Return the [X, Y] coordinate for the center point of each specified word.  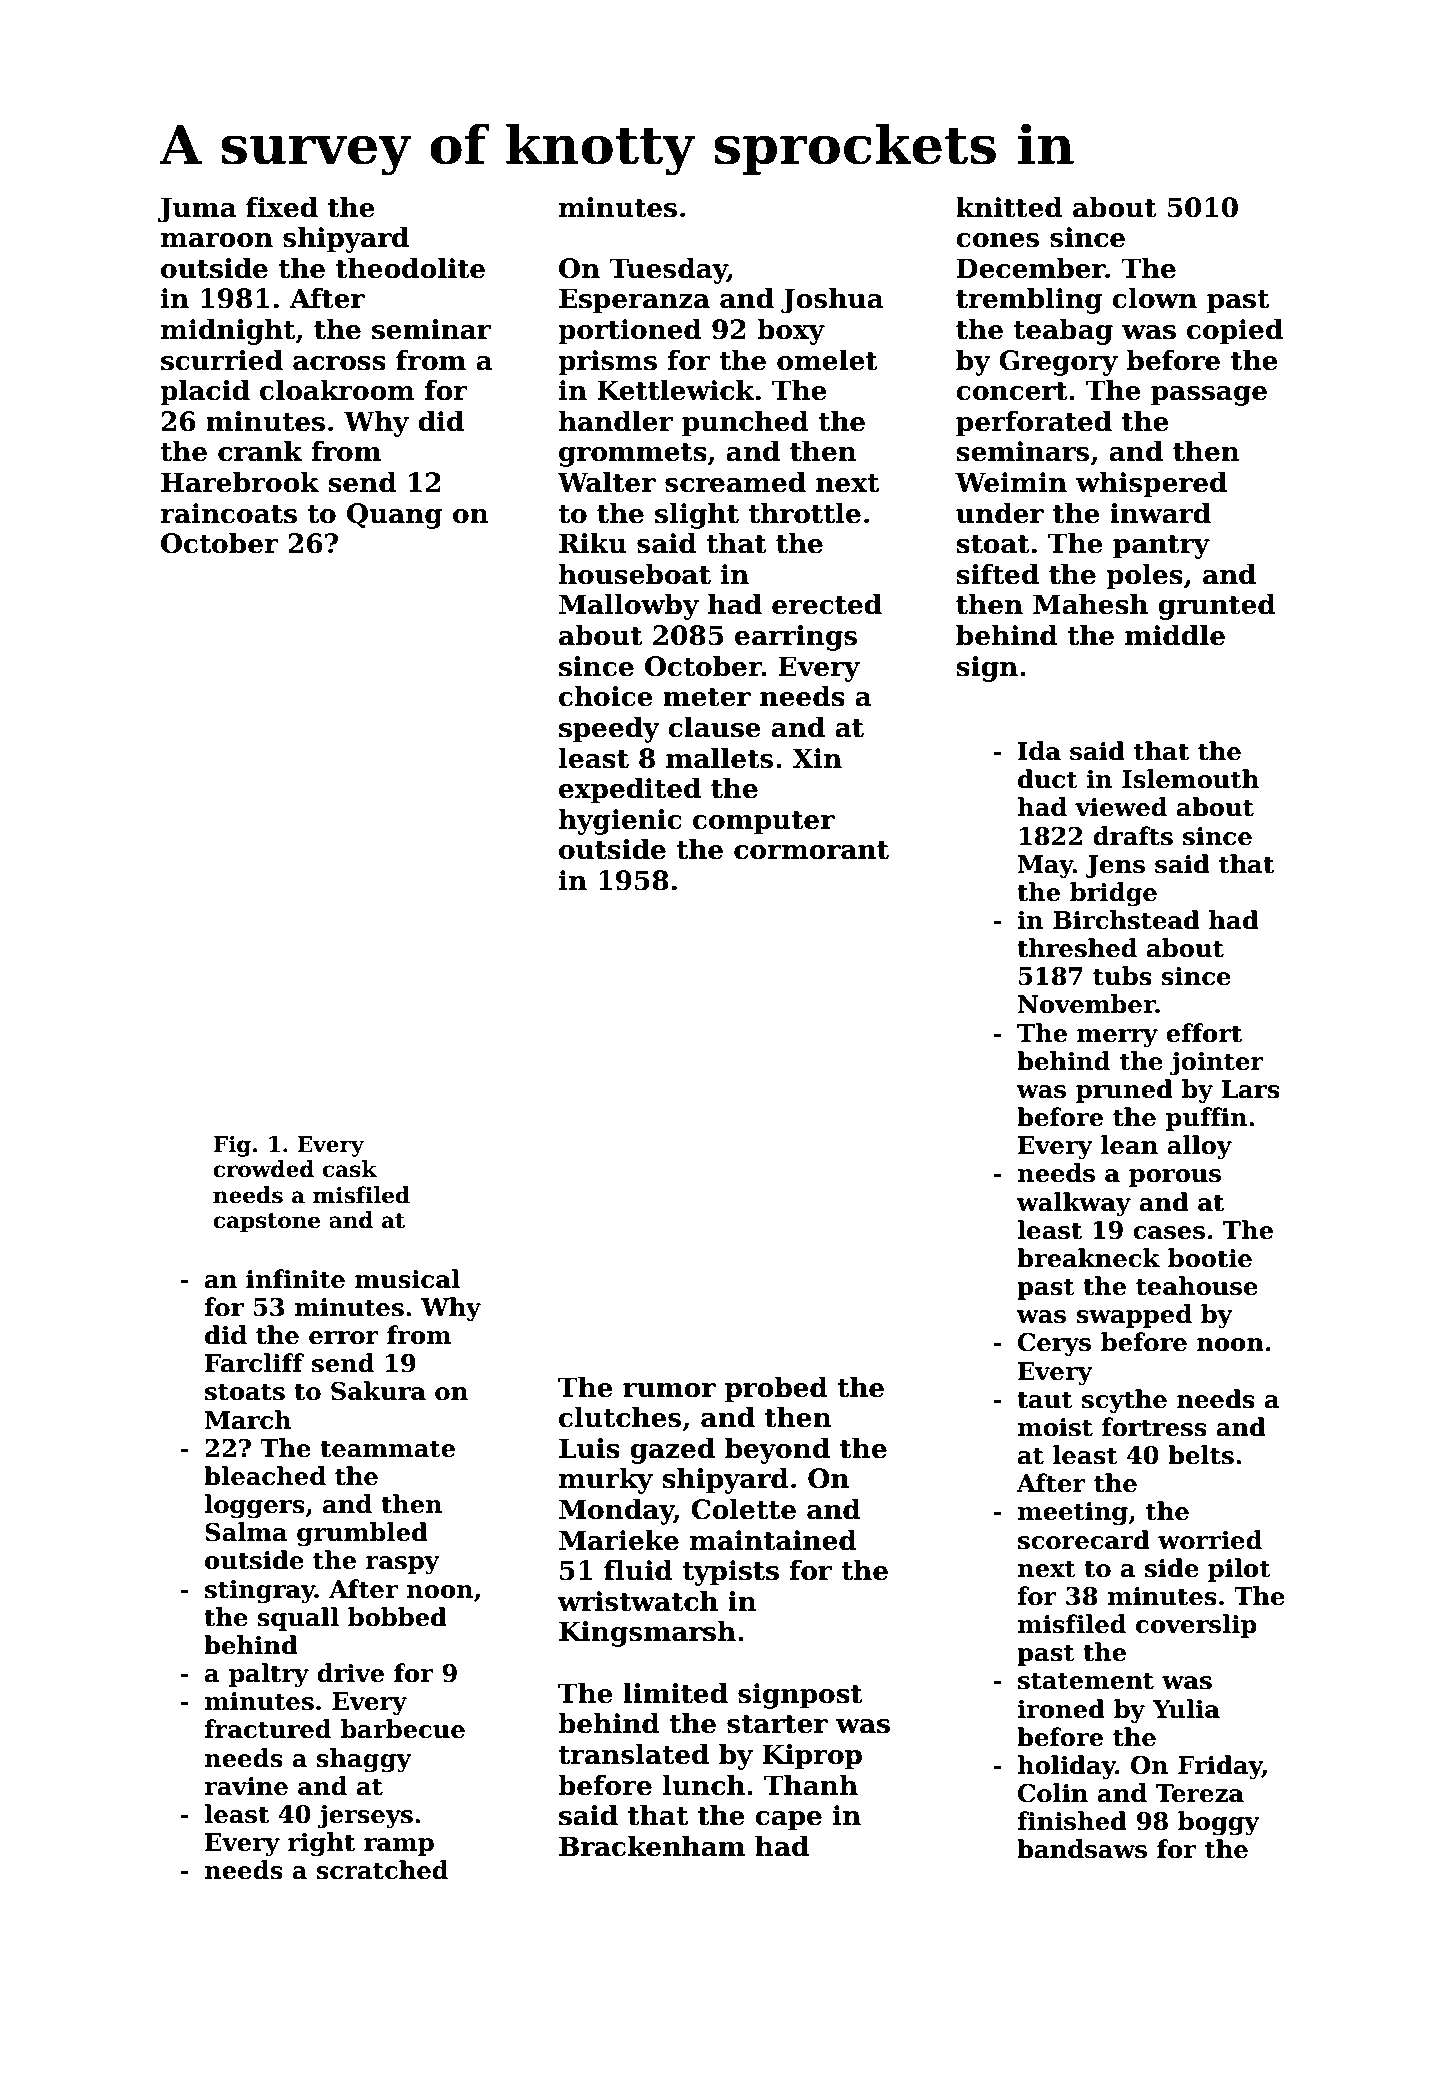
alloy [1199, 1147]
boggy [1219, 1823]
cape [788, 1821]
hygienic [620, 822]
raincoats [228, 513]
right [321, 1844]
